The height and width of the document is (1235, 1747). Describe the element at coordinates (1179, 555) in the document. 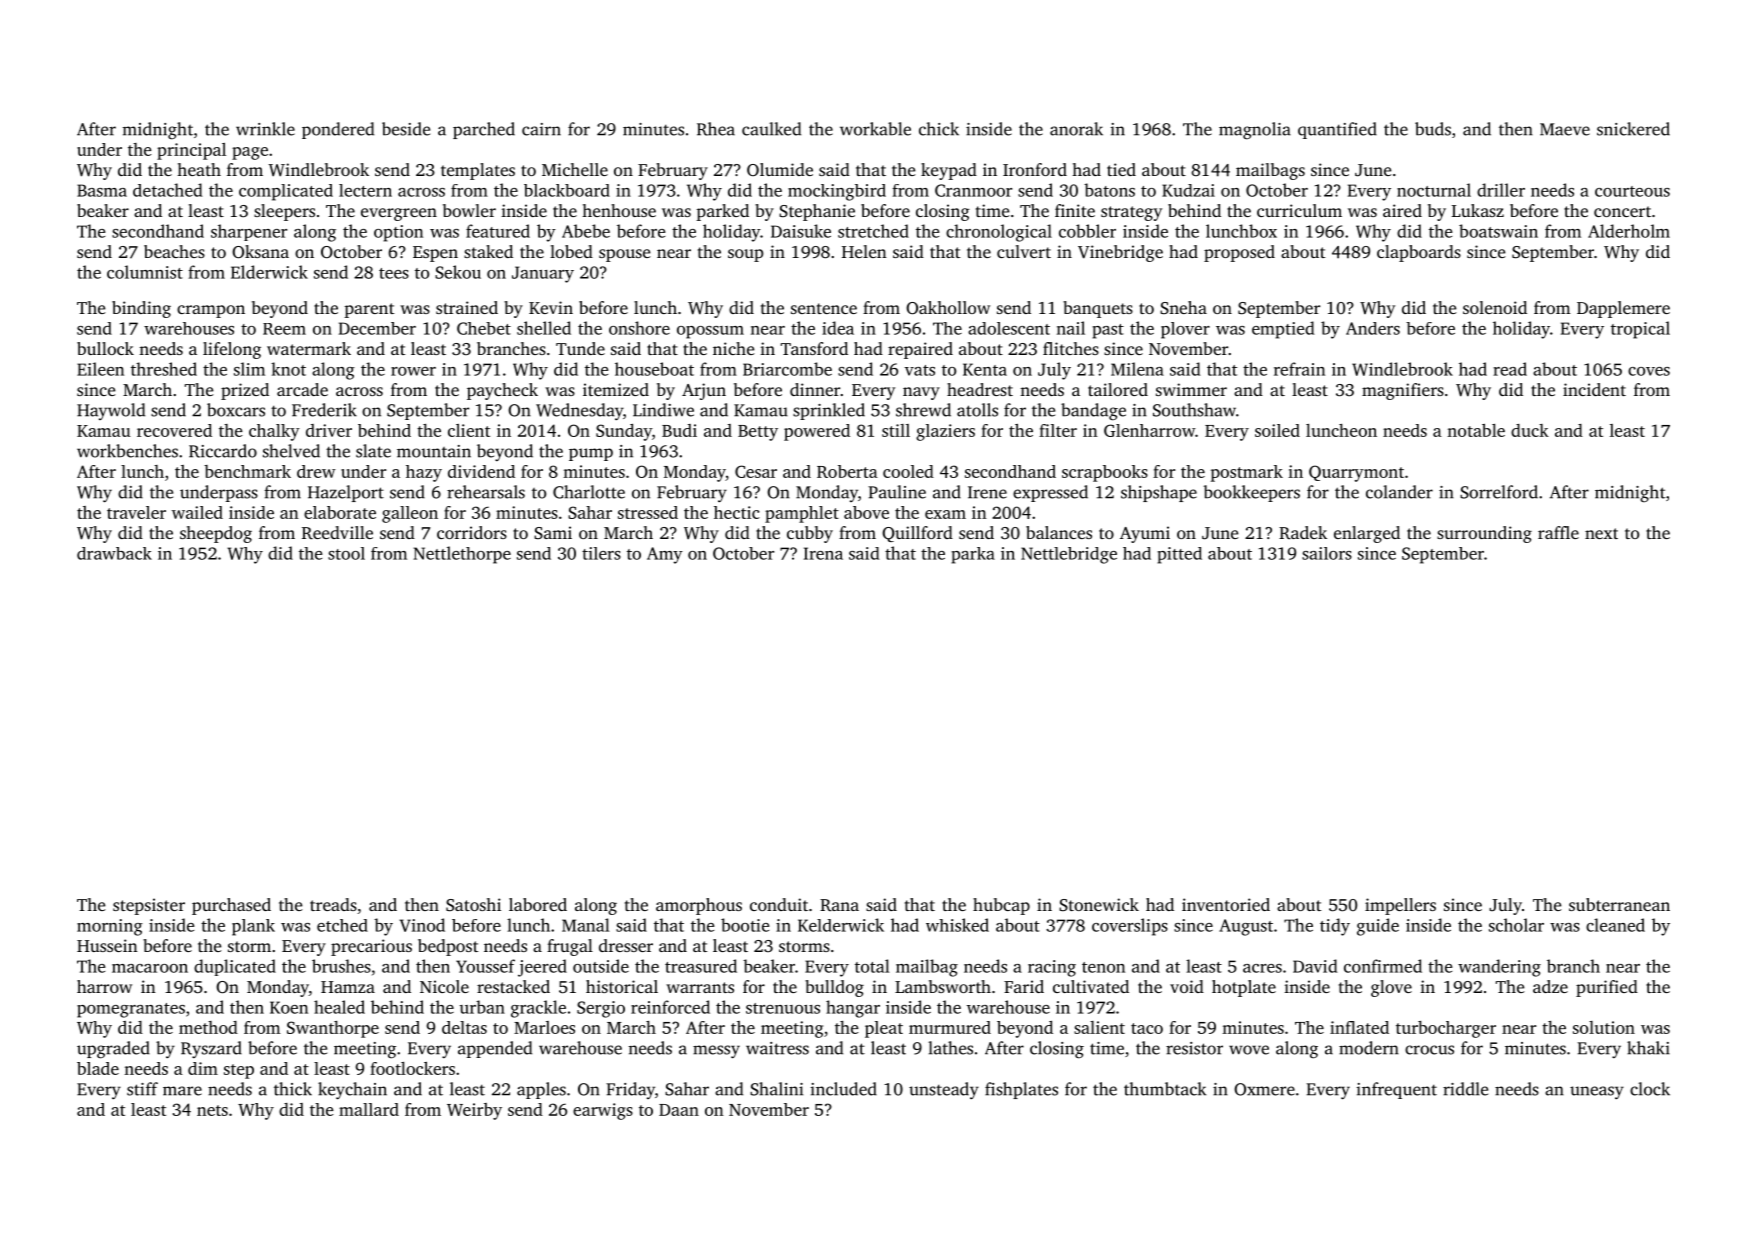

I see `pitted` at that location.
